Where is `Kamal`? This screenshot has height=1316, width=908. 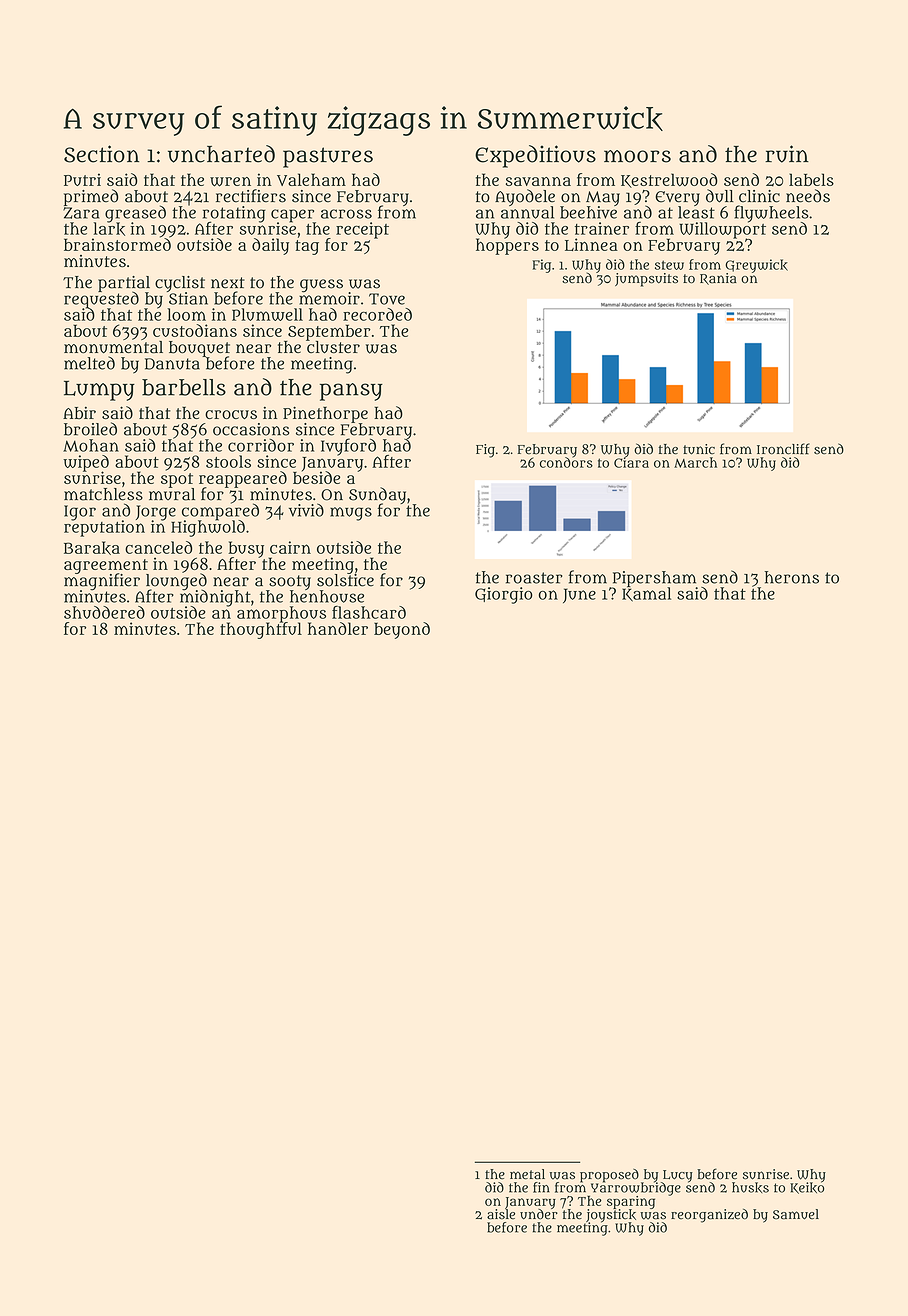 Kamal is located at coordinates (646, 594).
